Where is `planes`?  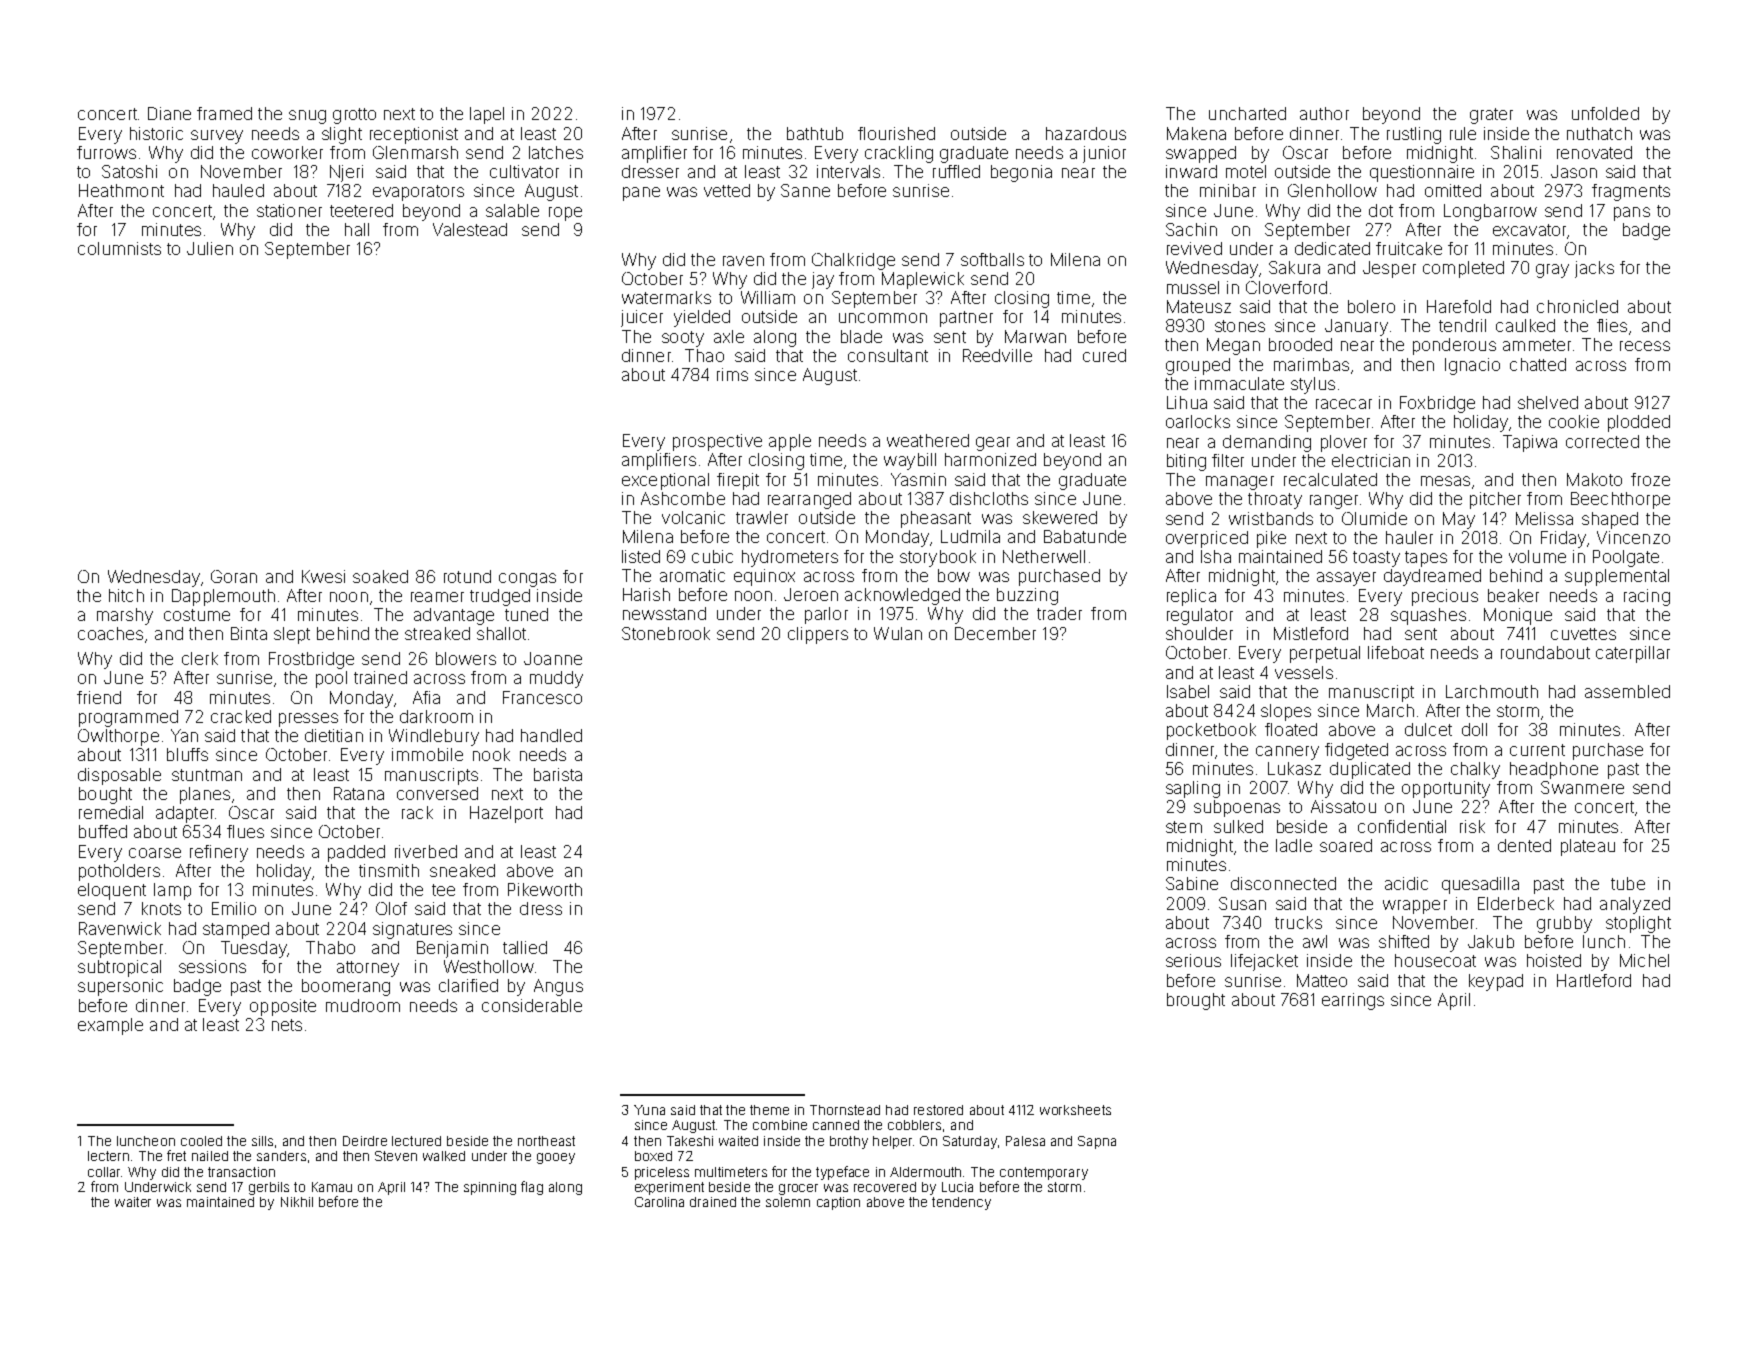
planes is located at coordinates (205, 795).
